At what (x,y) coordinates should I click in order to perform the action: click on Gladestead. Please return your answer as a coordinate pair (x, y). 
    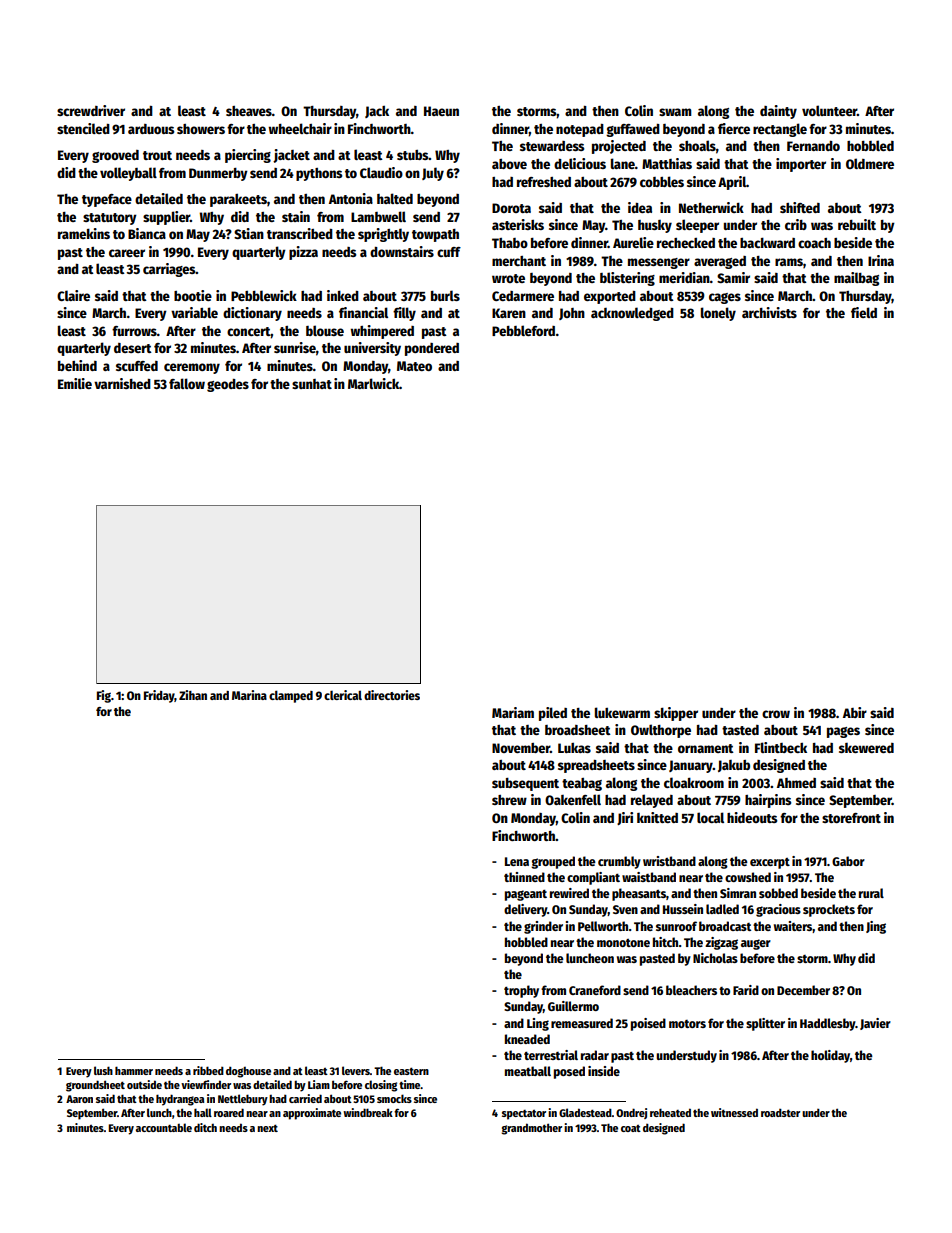
    Looking at the image, I should click on (585, 1112).
